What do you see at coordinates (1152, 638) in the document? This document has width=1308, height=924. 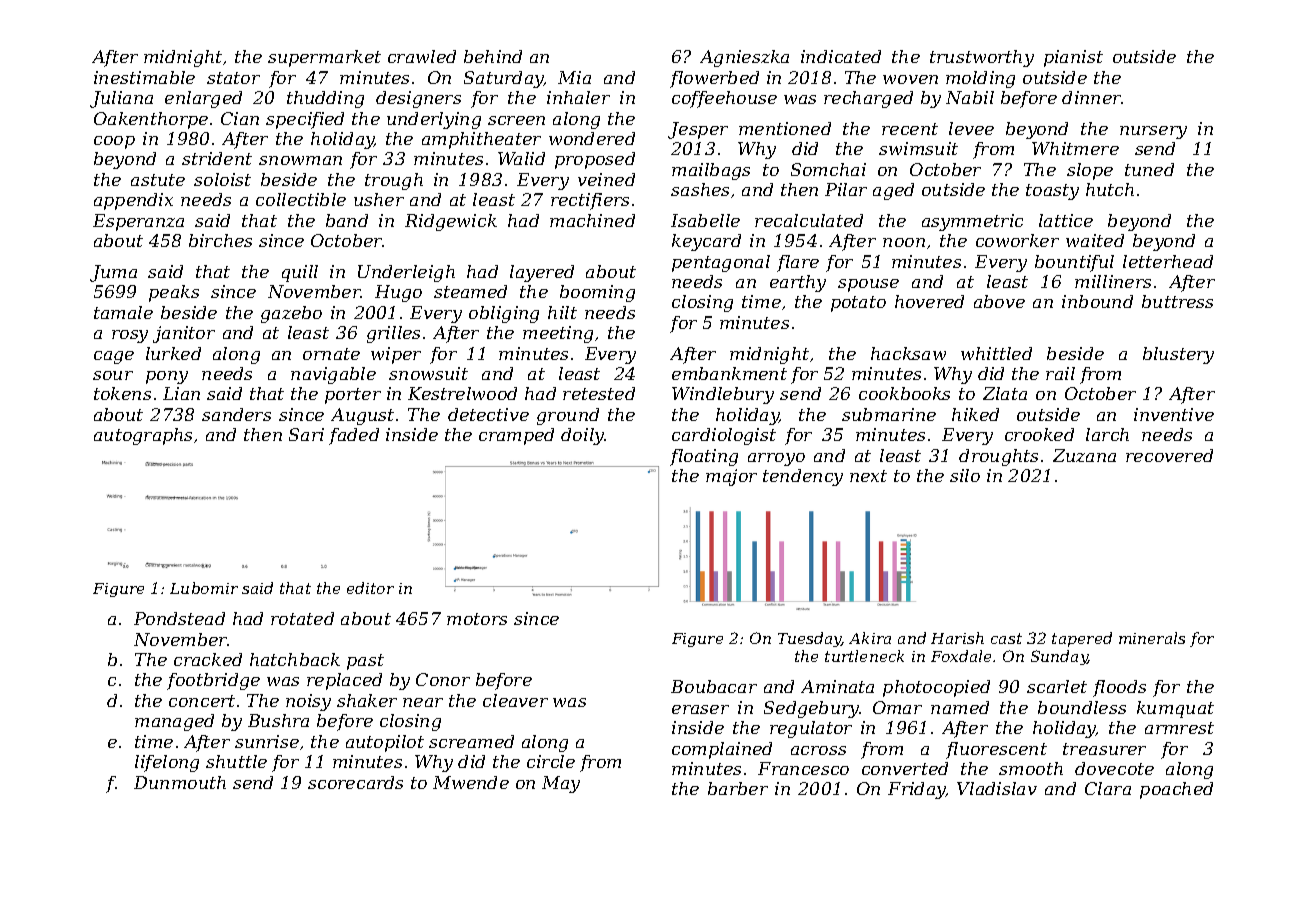 I see `minerals` at bounding box center [1152, 638].
